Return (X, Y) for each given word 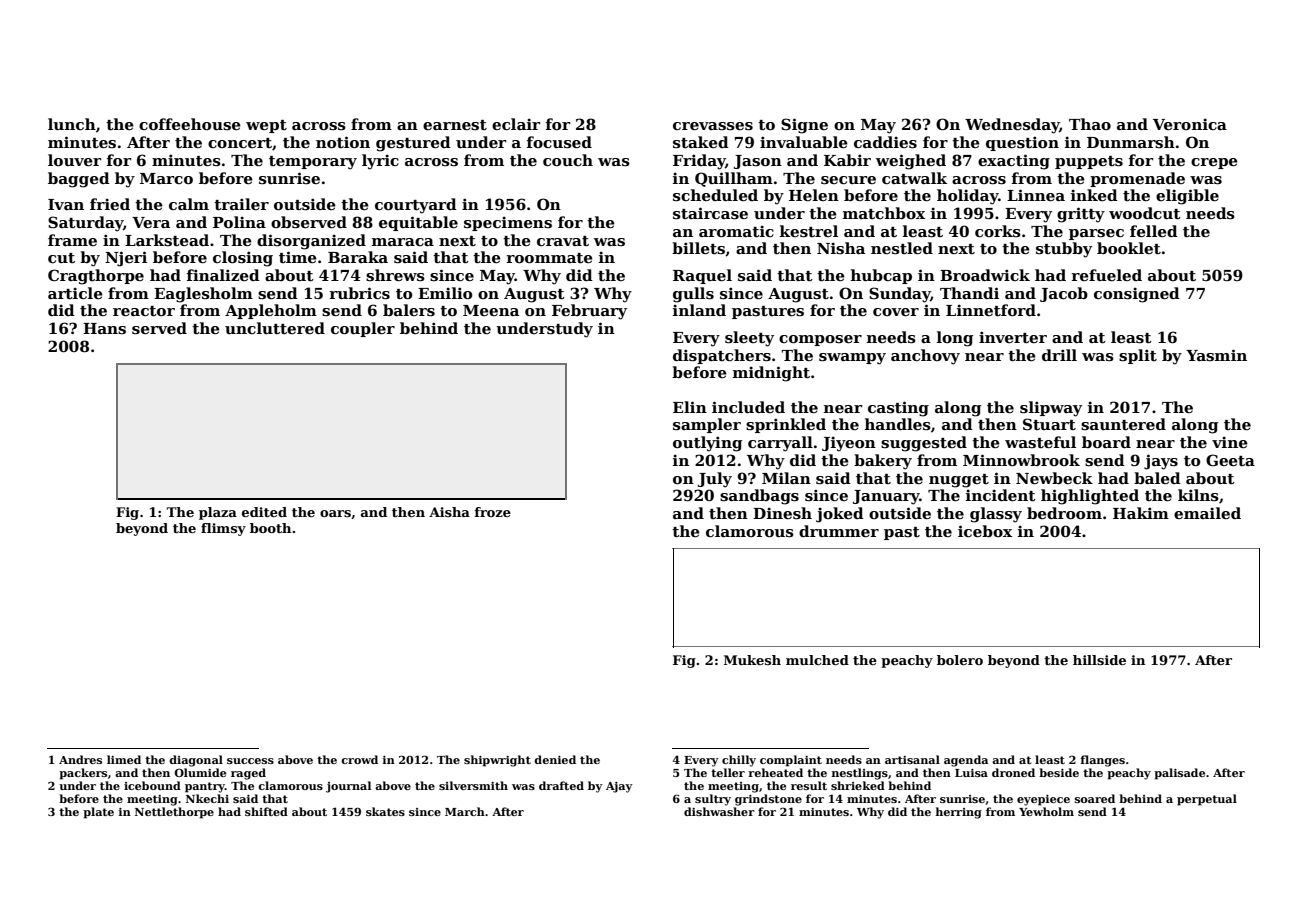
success (250, 761)
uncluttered (275, 328)
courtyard (416, 206)
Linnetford (991, 310)
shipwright (497, 761)
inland (699, 310)
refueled (1107, 275)
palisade (1179, 774)
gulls (693, 295)
